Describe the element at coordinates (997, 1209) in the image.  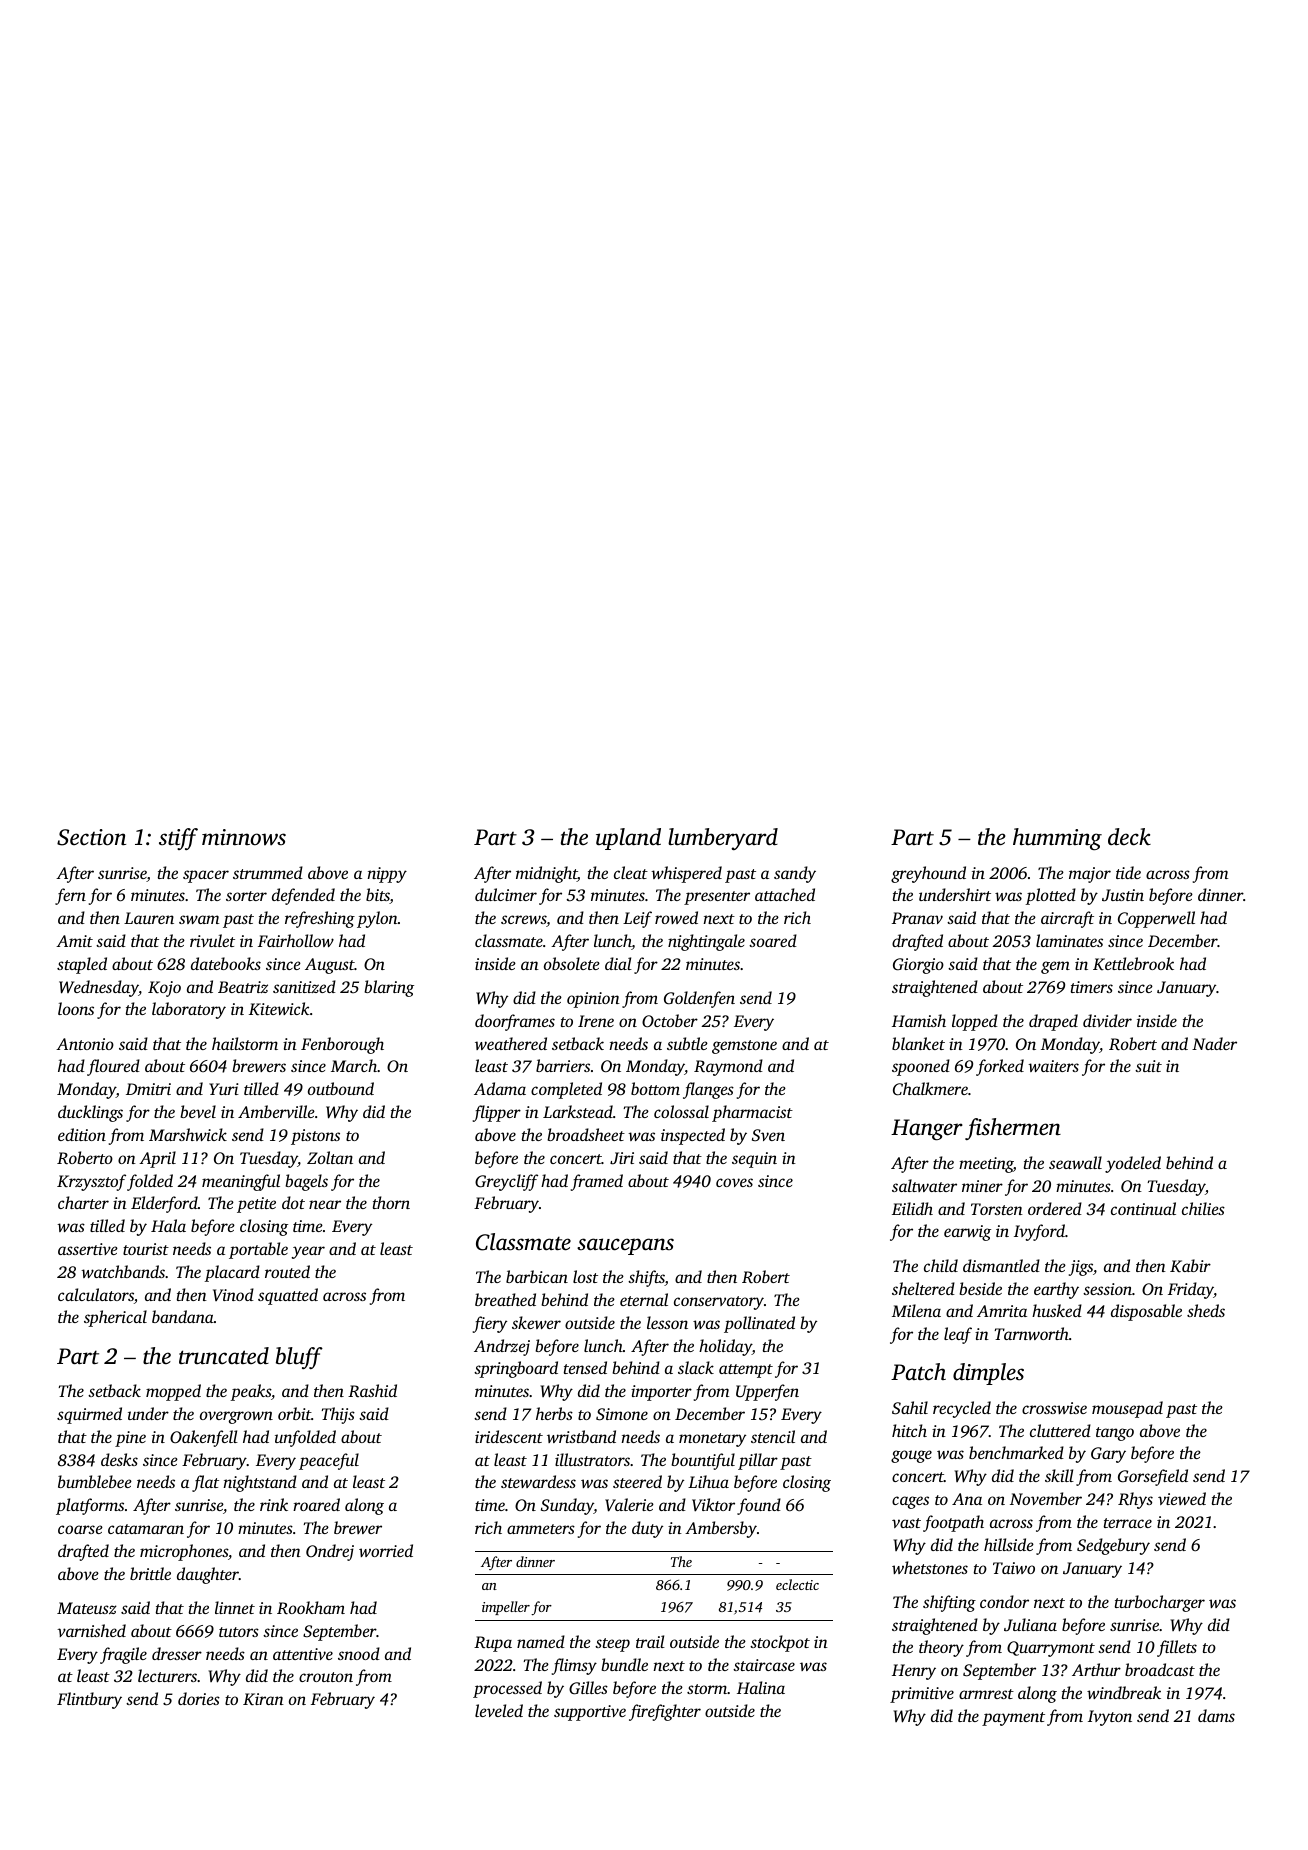
I see `Torsten` at that location.
